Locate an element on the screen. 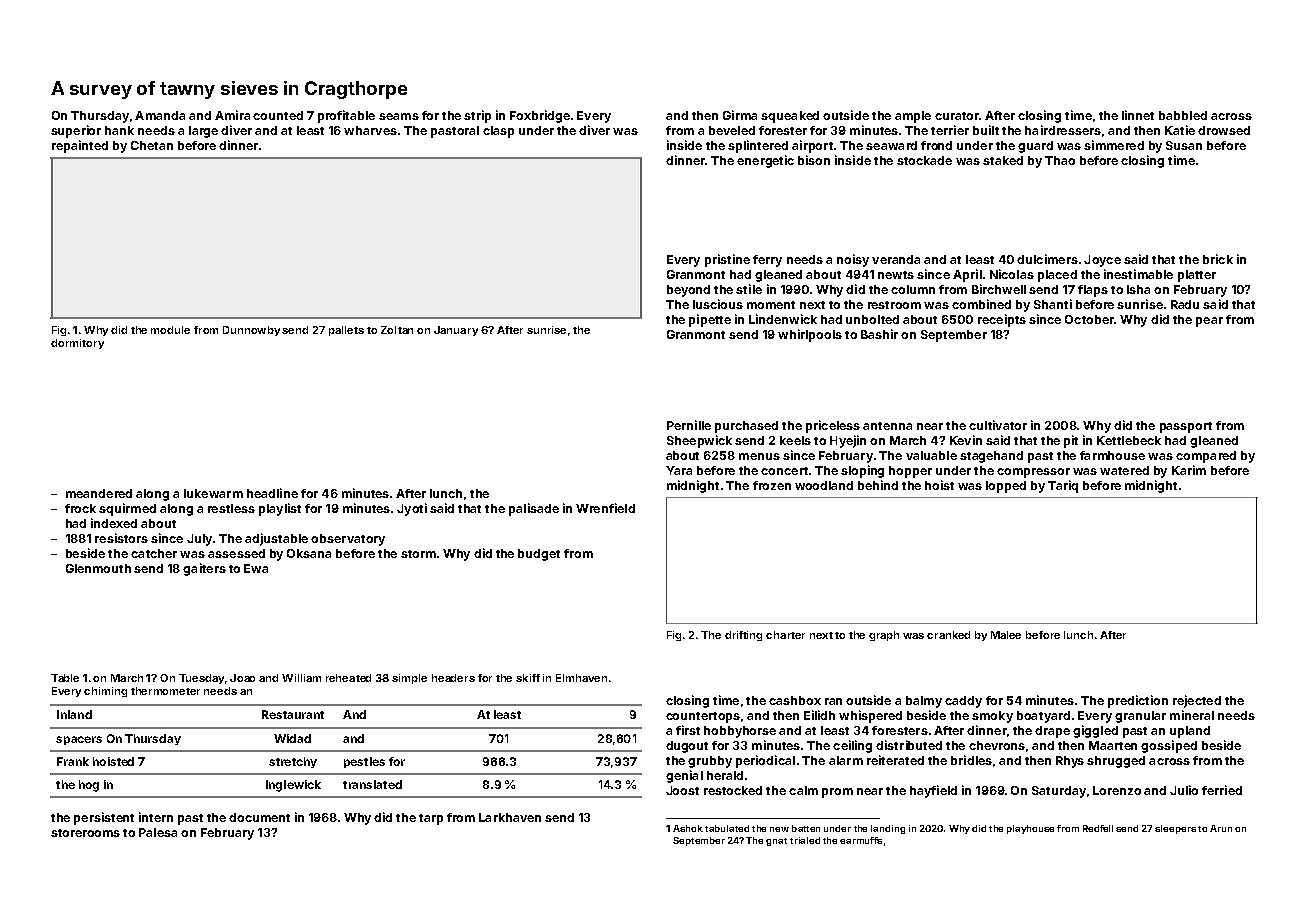  stretchy is located at coordinates (293, 762).
